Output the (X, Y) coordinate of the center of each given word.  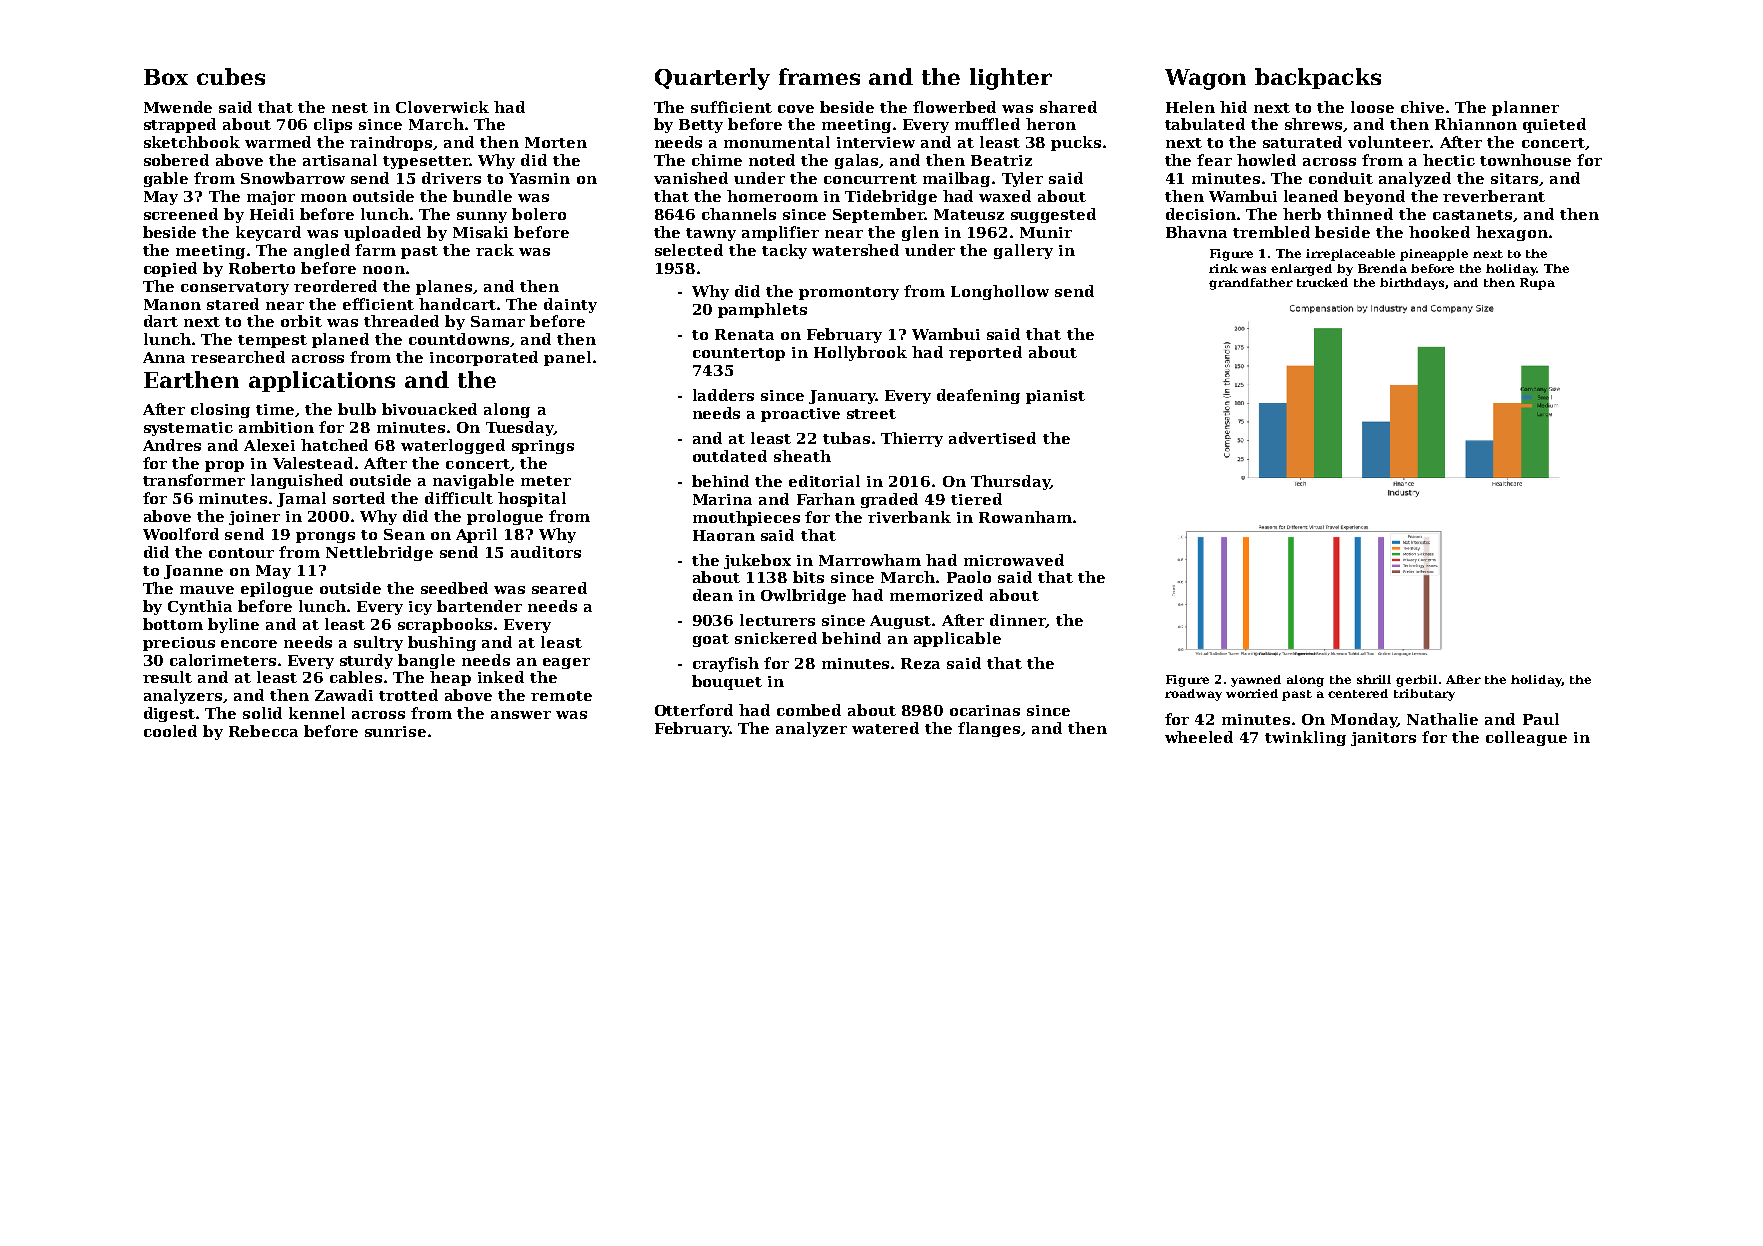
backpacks (1318, 78)
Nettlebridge (379, 553)
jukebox (757, 561)
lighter (1011, 79)
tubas (846, 438)
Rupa (1537, 284)
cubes (231, 76)
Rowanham (1025, 517)
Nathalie (1442, 719)
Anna (164, 357)
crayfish (726, 664)
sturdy (366, 661)
